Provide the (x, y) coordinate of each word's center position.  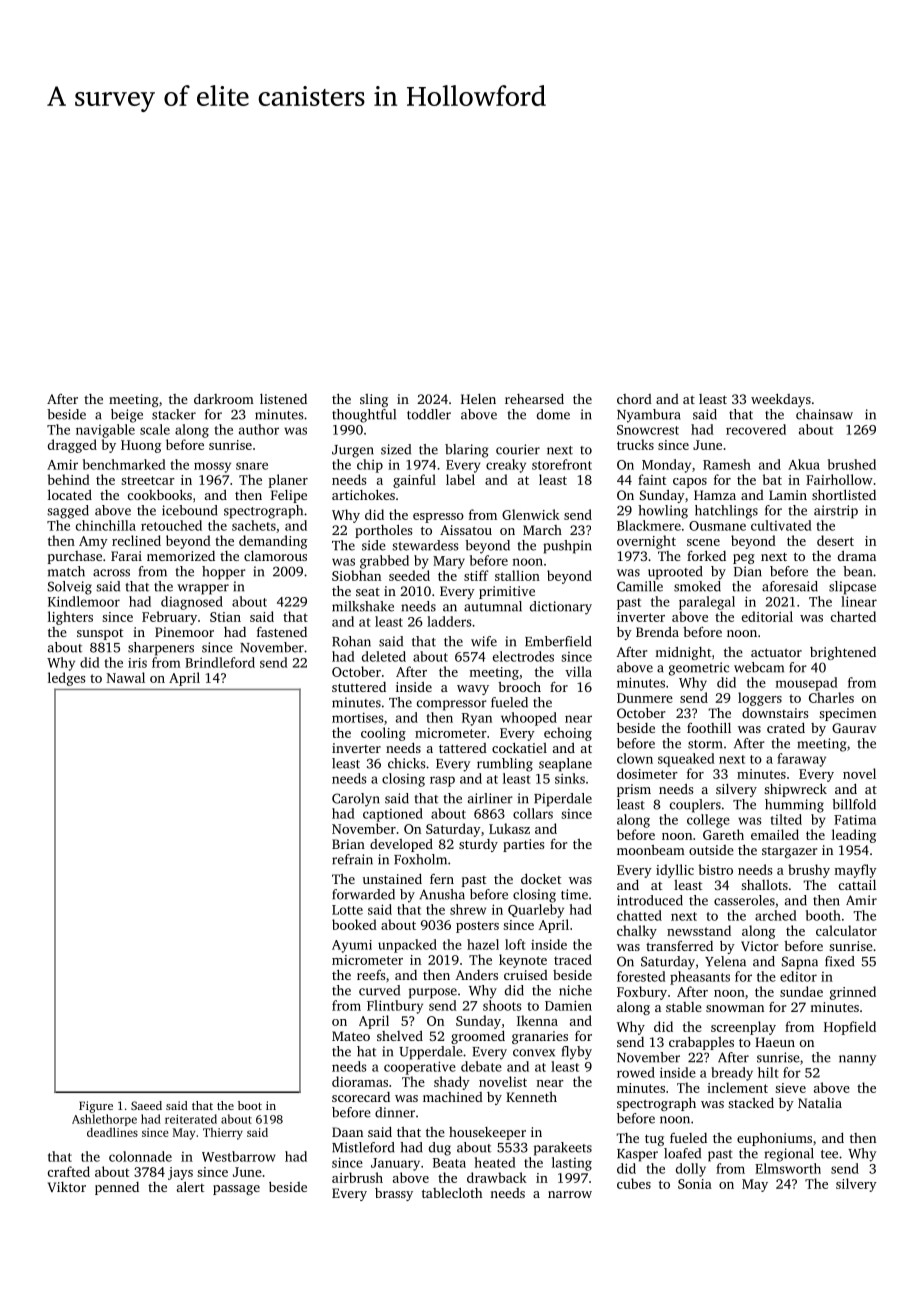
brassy (394, 1194)
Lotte (347, 910)
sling (374, 400)
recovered (756, 429)
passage (236, 1190)
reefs (371, 975)
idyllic (675, 871)
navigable (105, 431)
